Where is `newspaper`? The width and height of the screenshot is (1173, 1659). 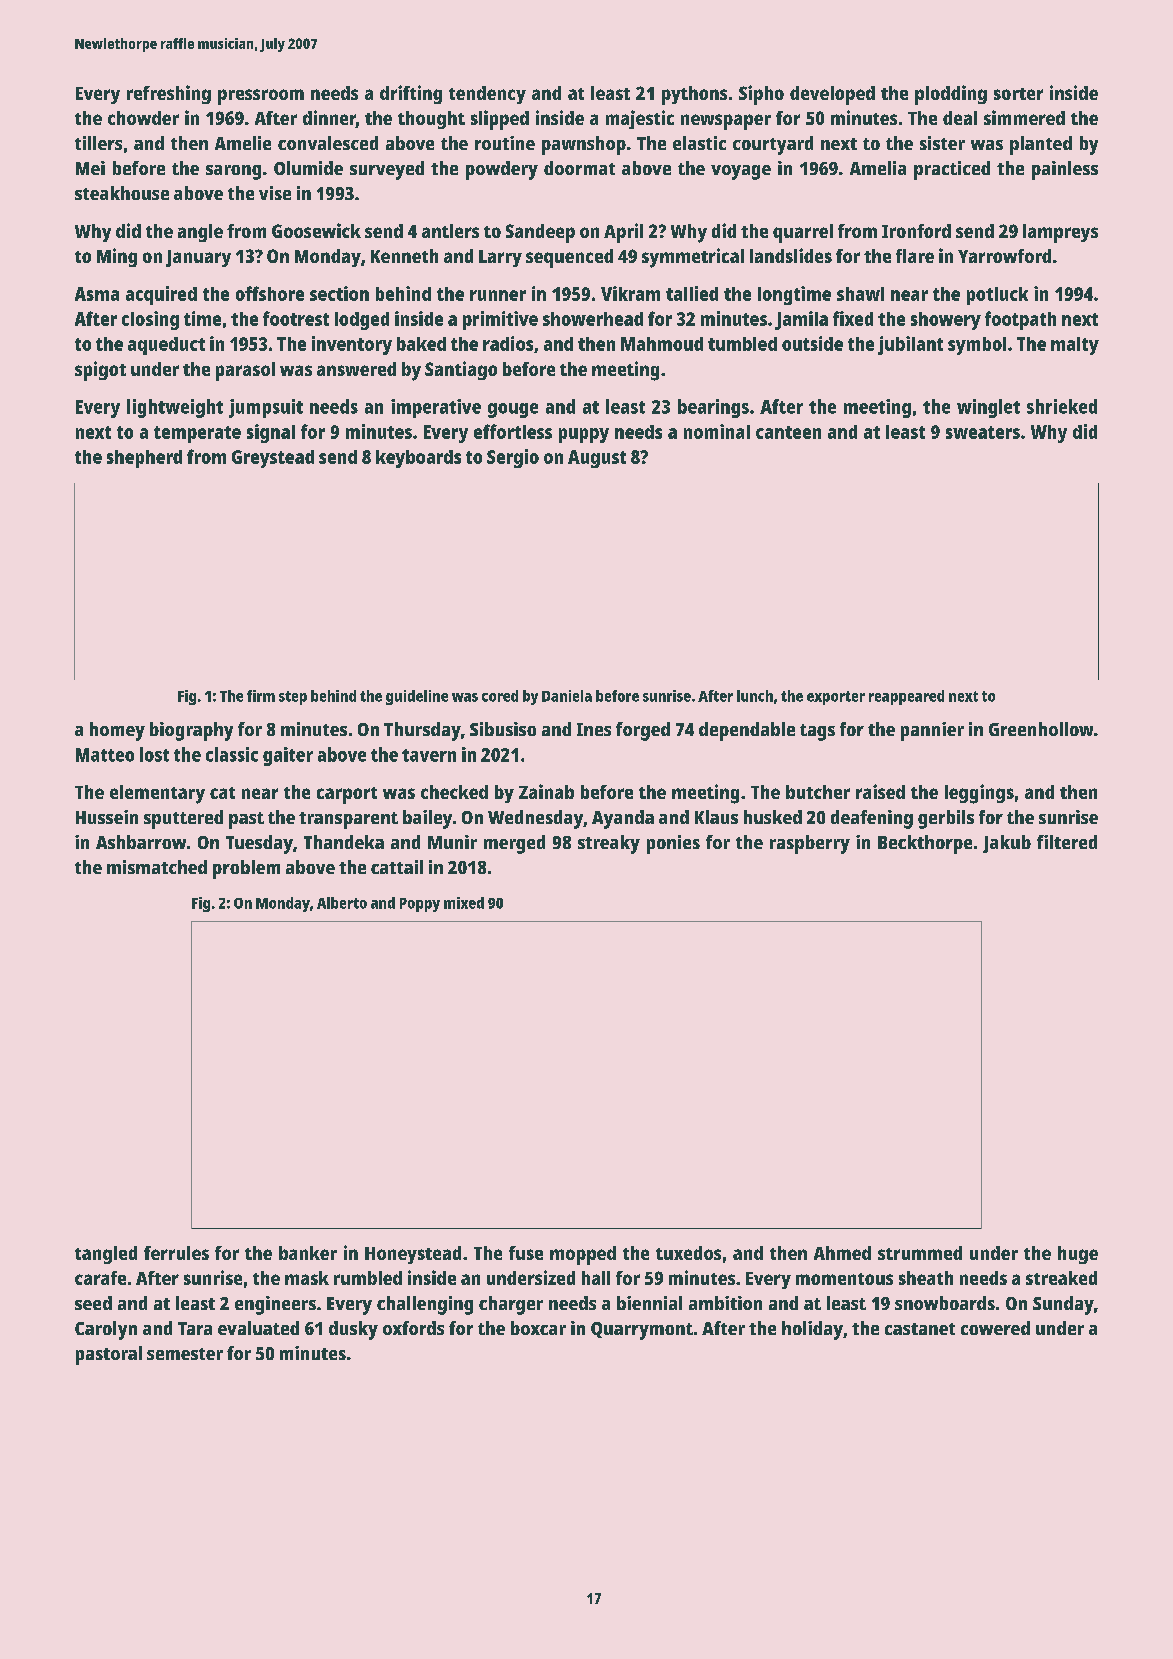
newspaper is located at coordinates (726, 122).
